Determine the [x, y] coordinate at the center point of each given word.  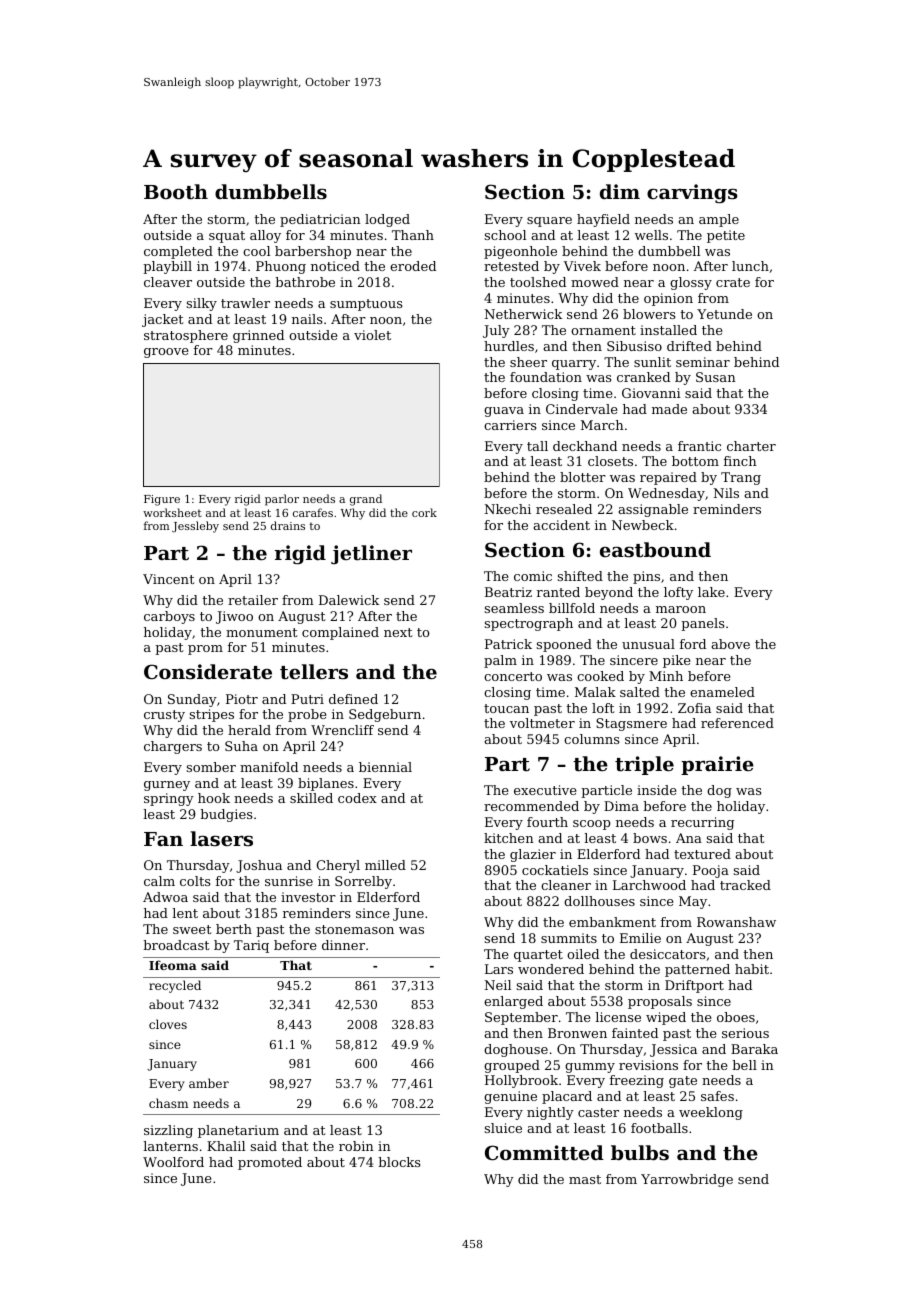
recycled [175, 986]
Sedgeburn [385, 715]
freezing [637, 1081]
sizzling [168, 1131]
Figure [162, 500]
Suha [241, 746]
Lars [499, 969]
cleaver [168, 282]
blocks [399, 1162]
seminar [703, 362]
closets [610, 461]
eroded [413, 266]
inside [656, 790]
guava [504, 412]
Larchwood [649, 885]
